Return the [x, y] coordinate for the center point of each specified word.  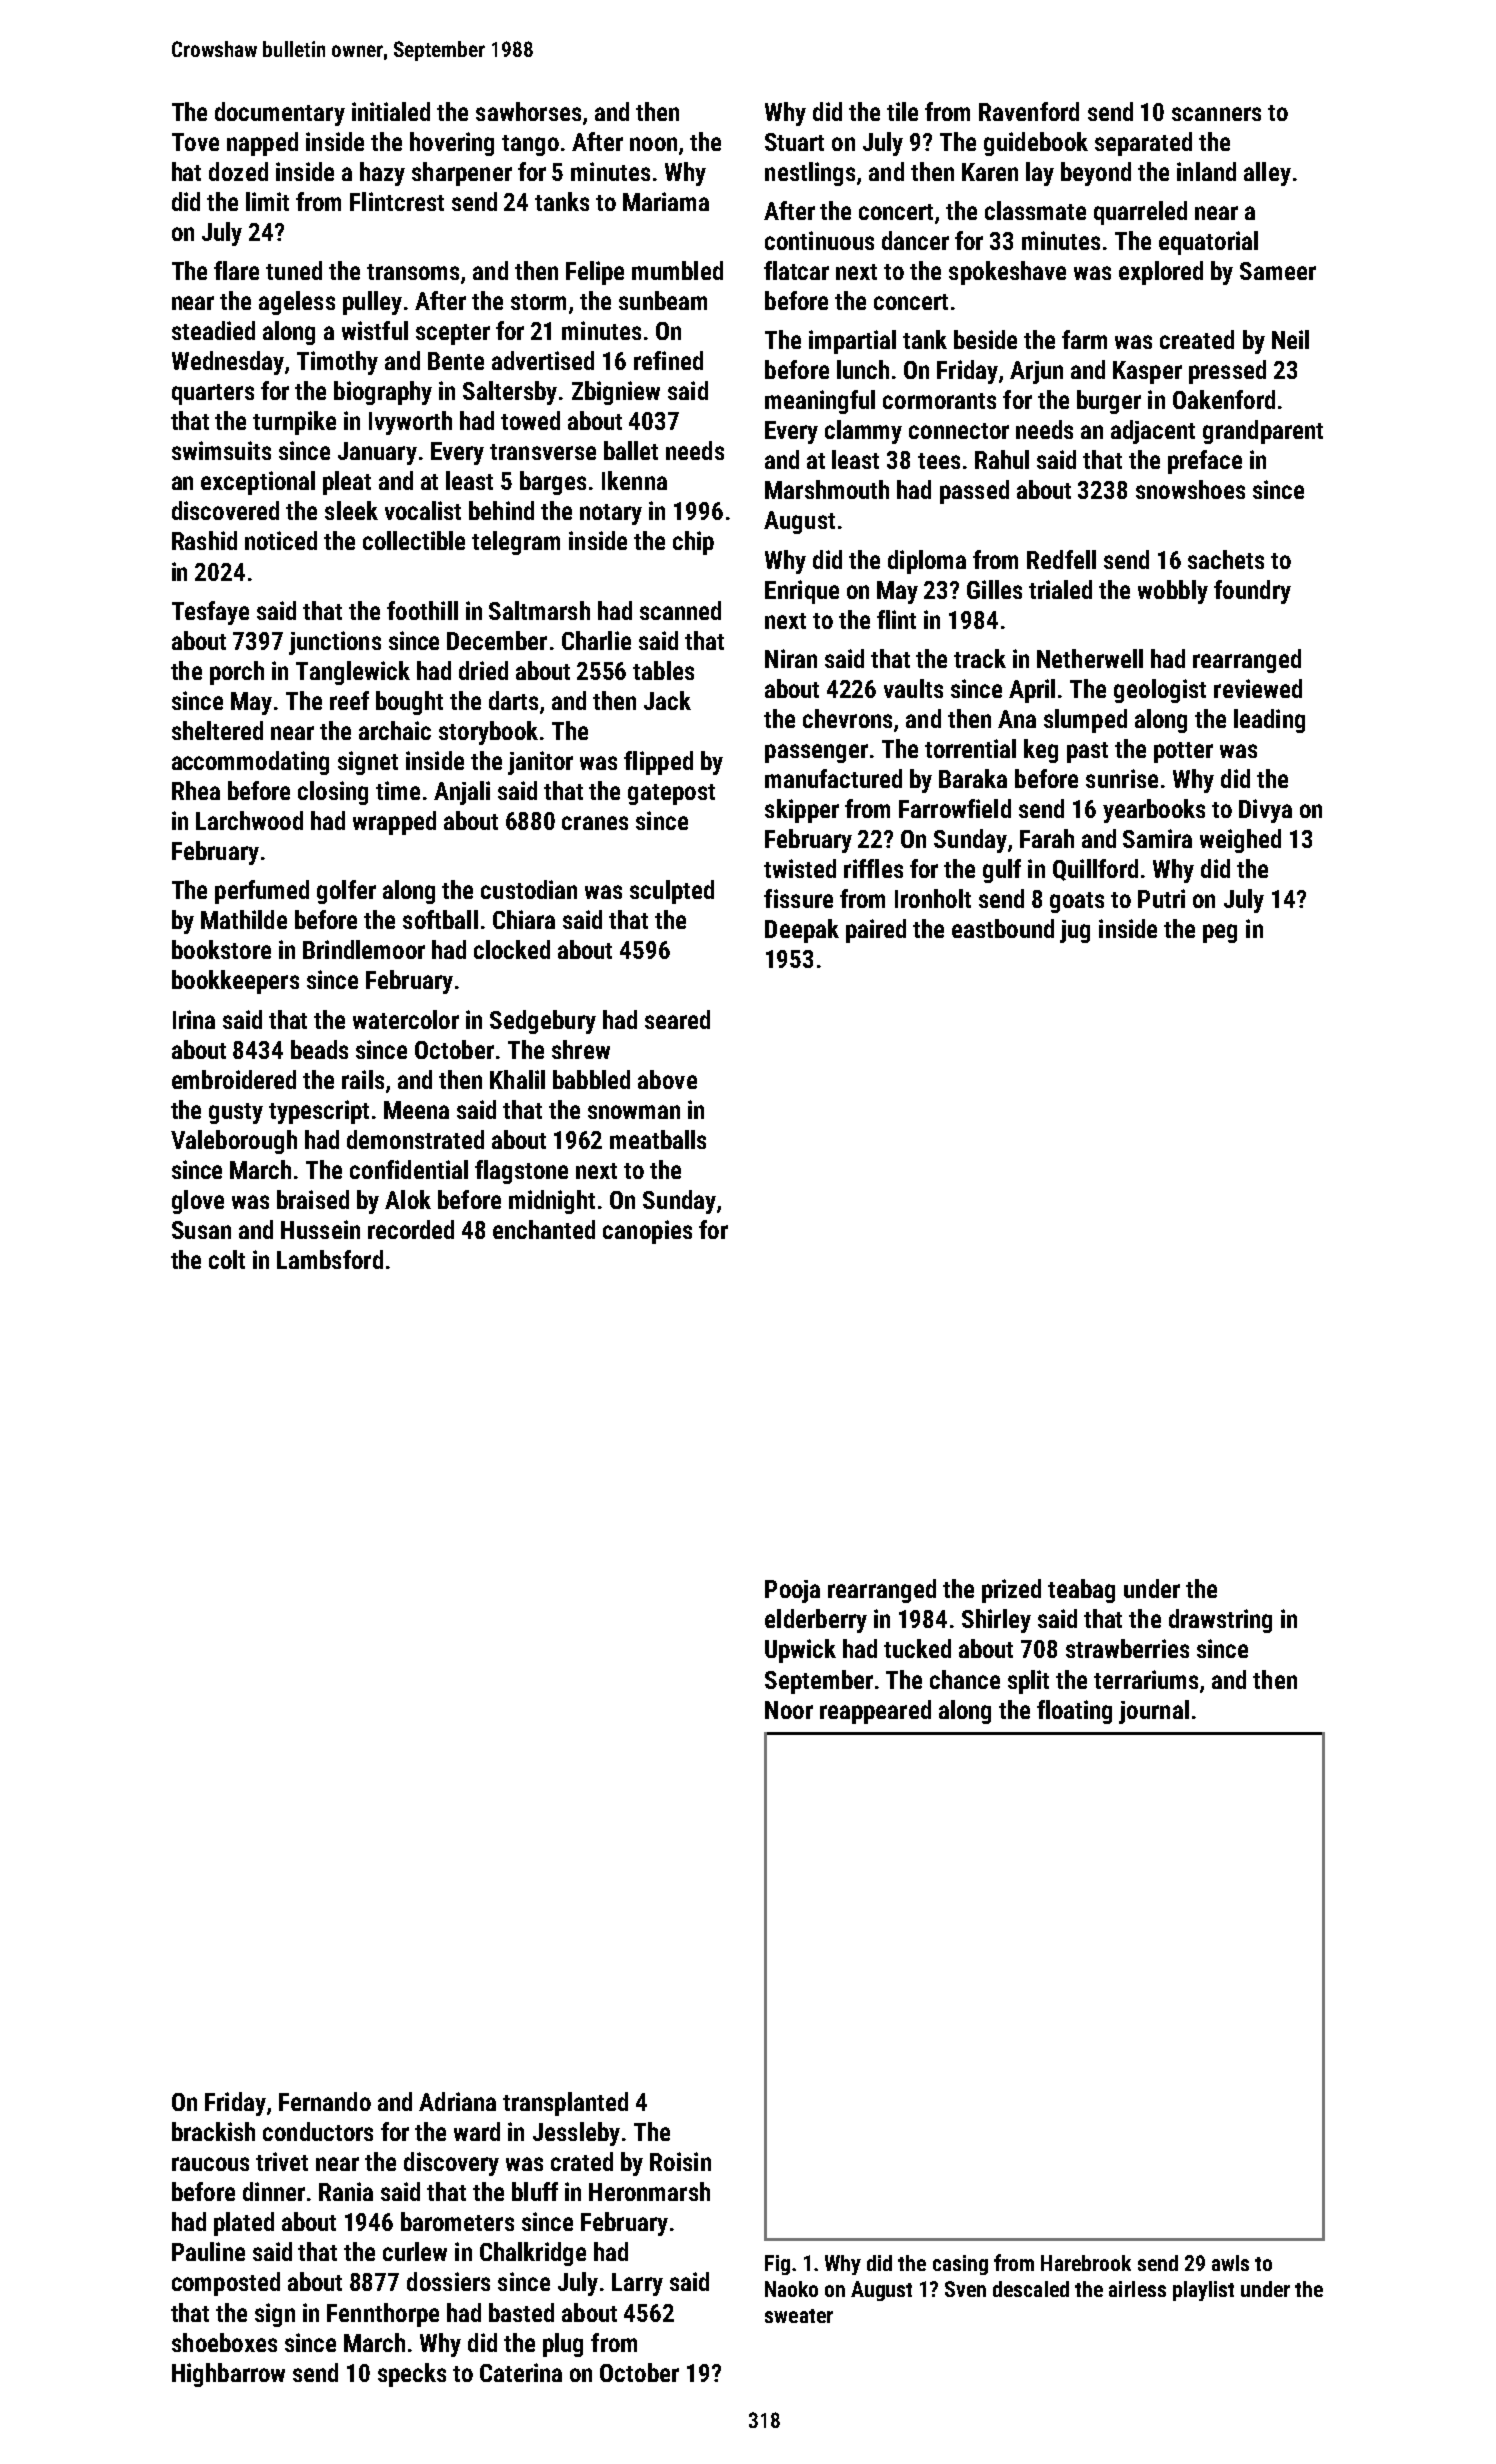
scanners [1216, 114]
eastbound [1003, 928]
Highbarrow [228, 2375]
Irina [194, 1019]
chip [693, 543]
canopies [647, 1232]
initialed [391, 111]
